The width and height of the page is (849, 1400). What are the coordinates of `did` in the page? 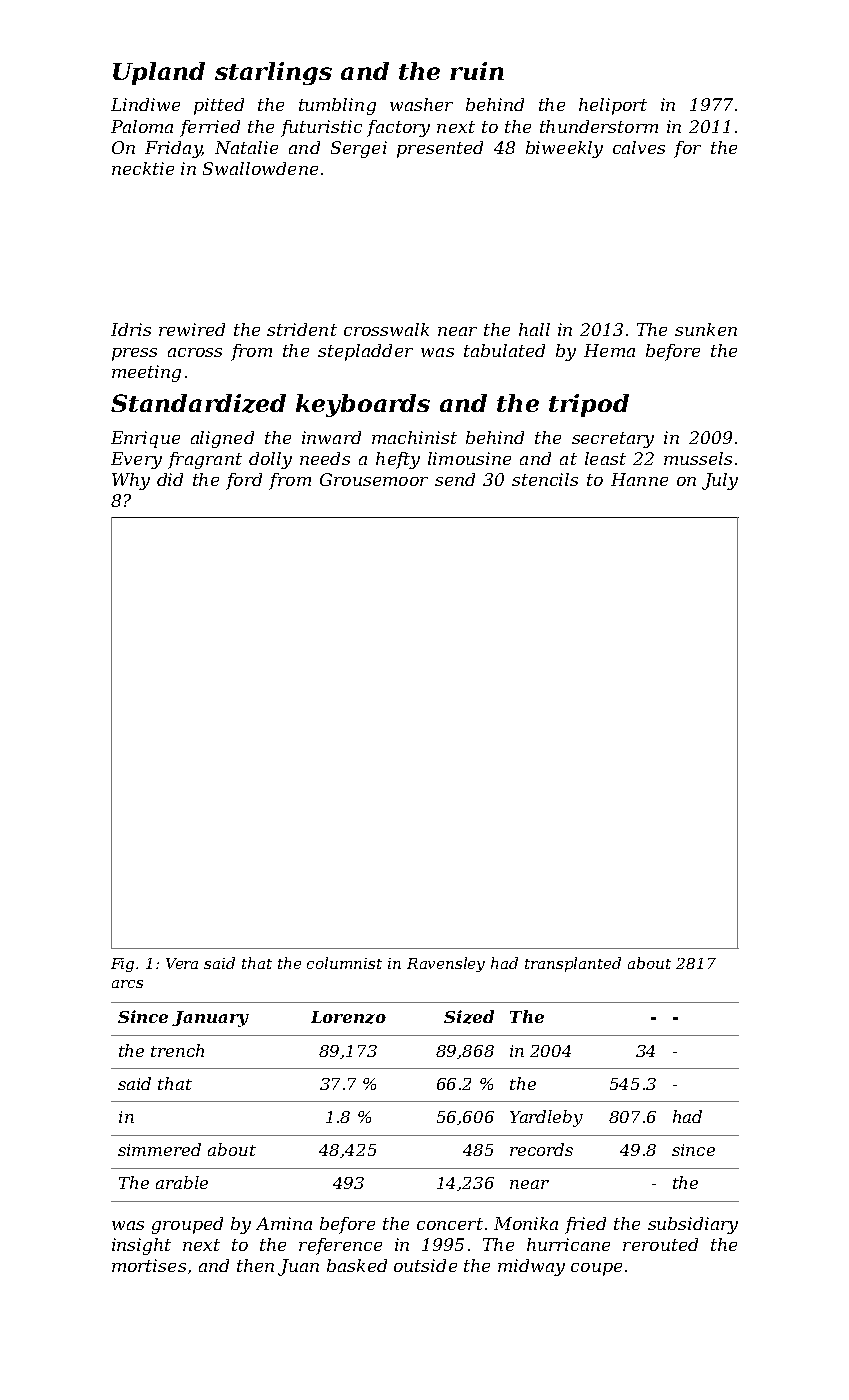 It's located at (170, 479).
